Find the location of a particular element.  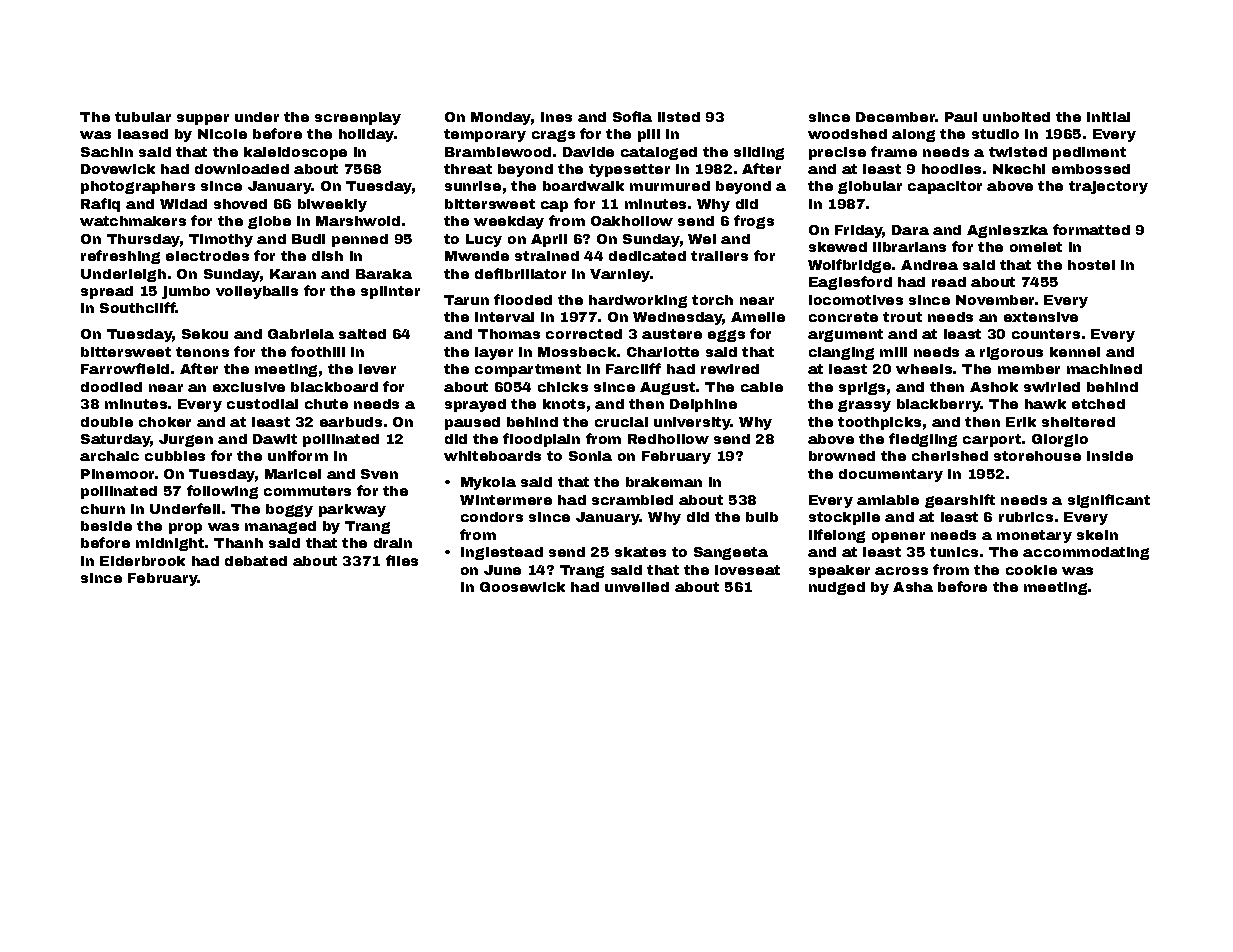

paused is located at coordinates (472, 423).
